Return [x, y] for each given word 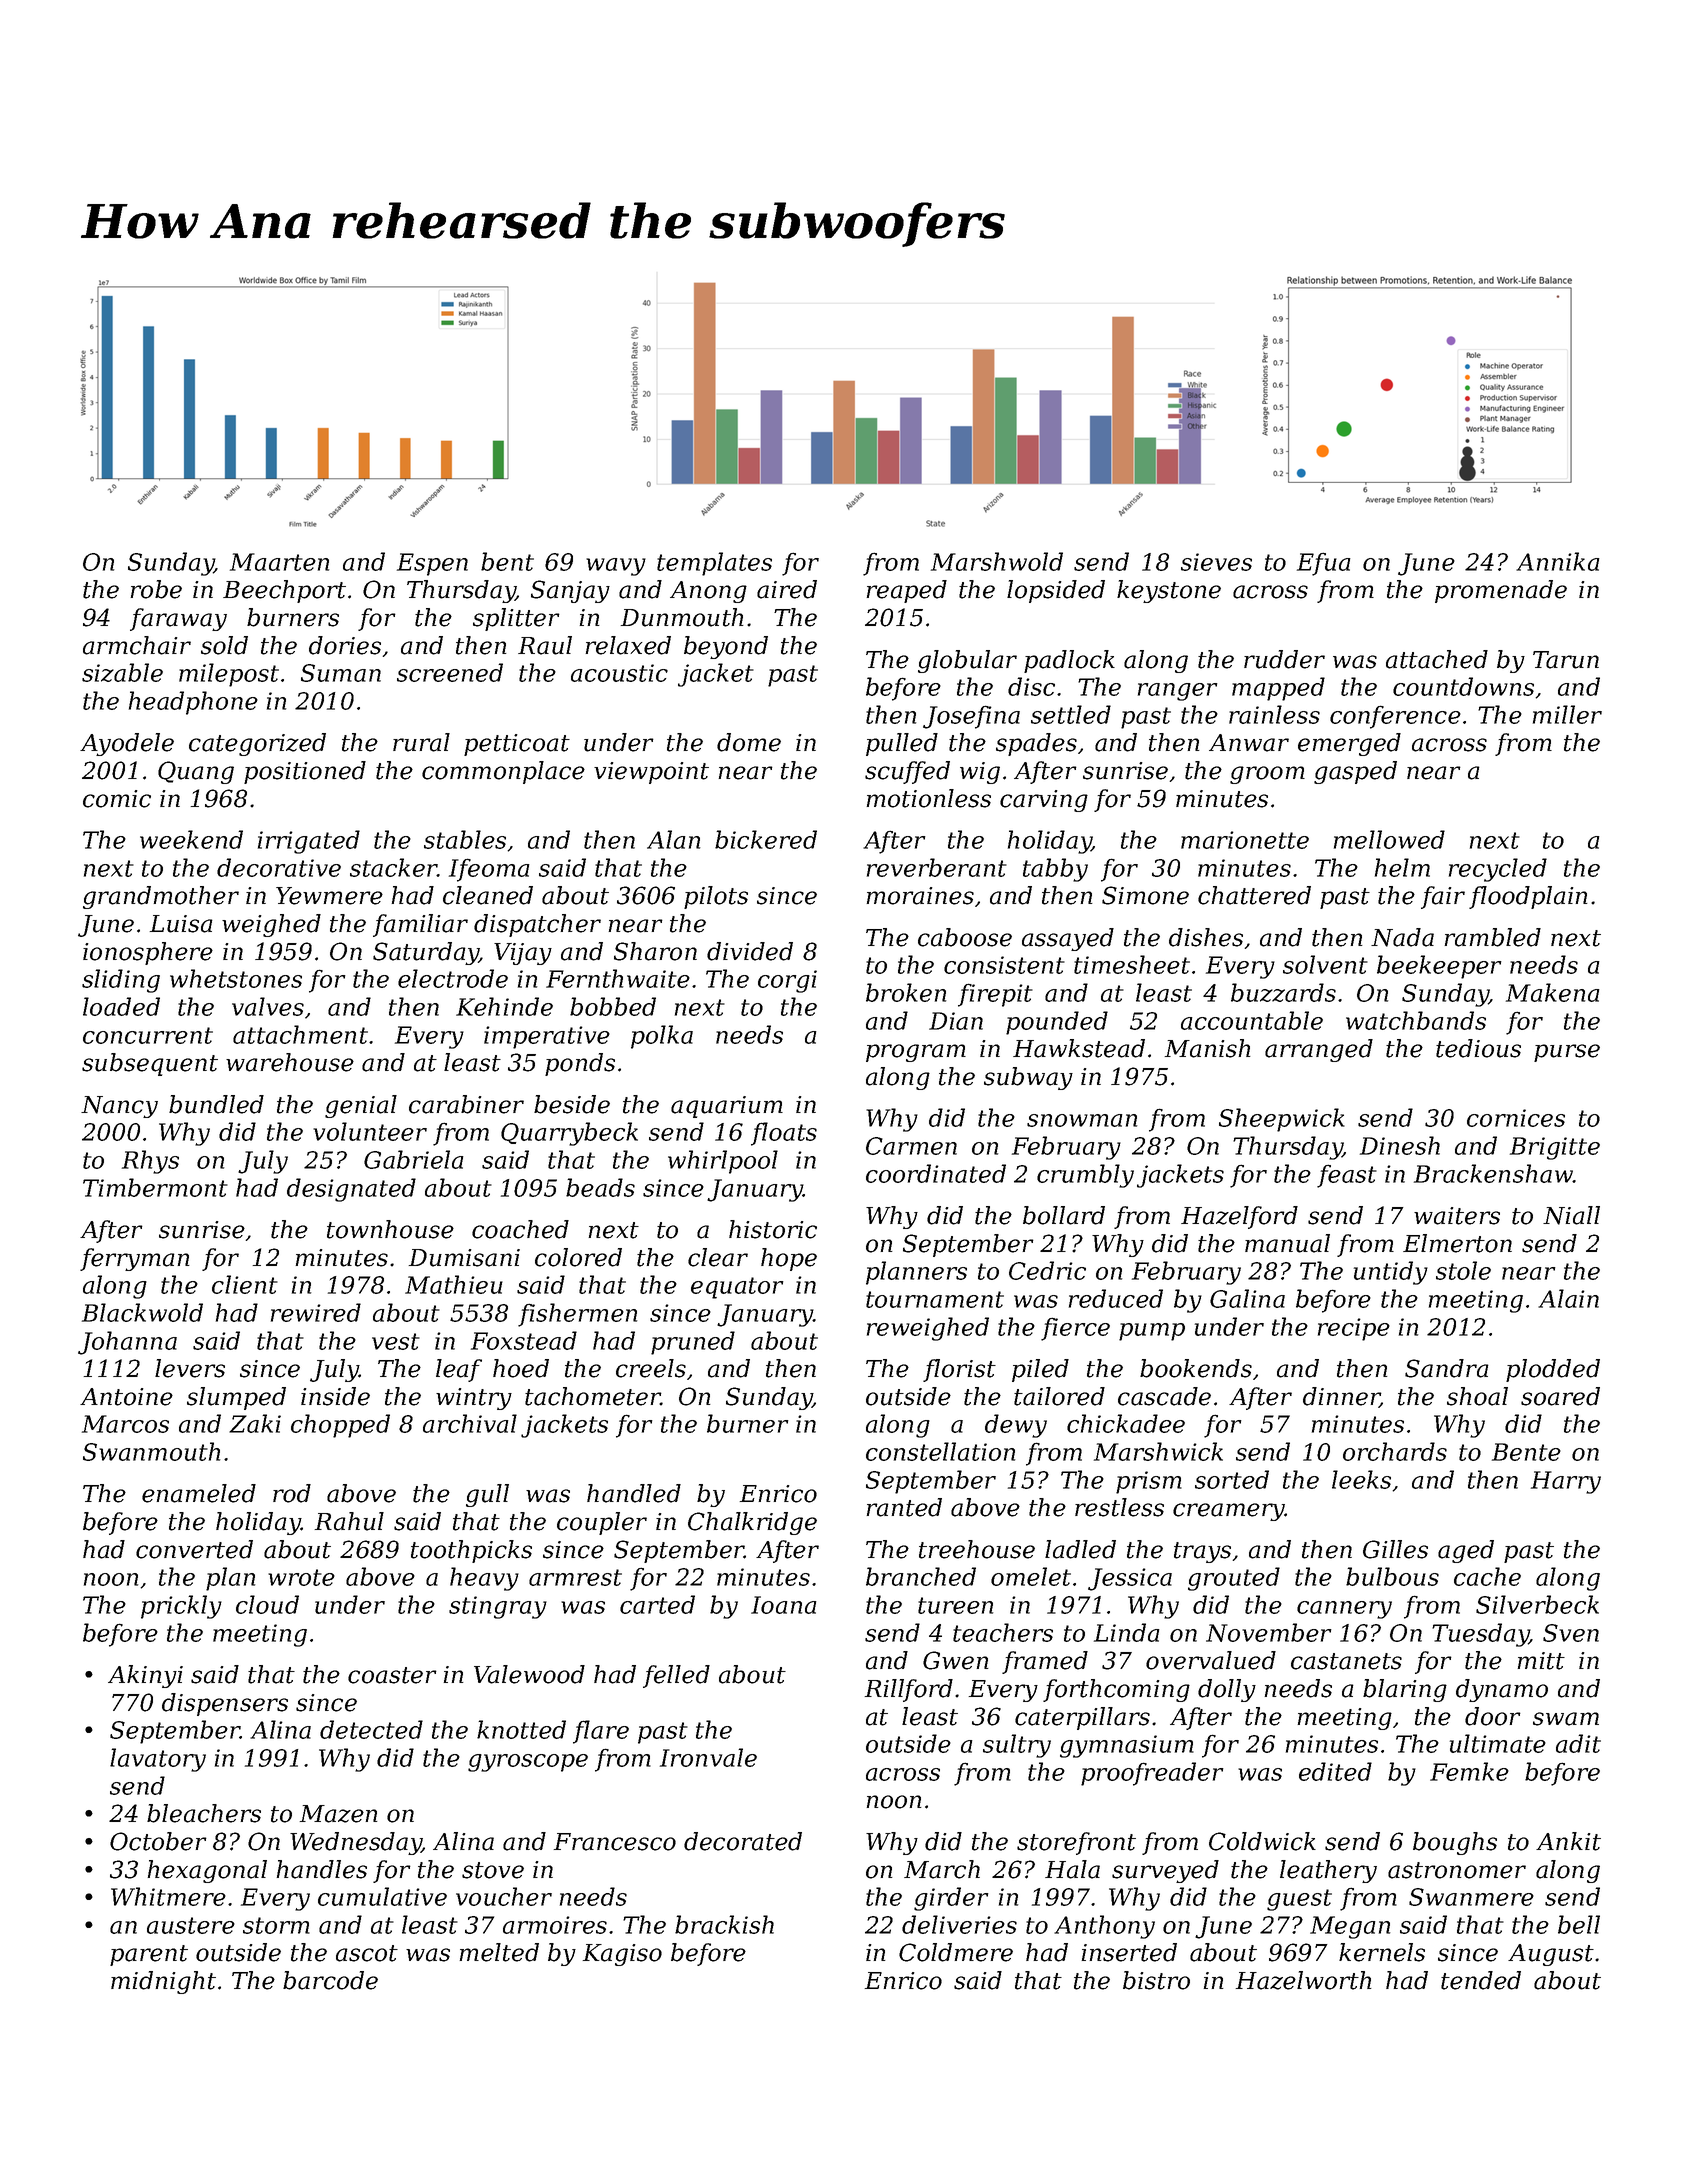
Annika [1558, 561]
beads [600, 1187]
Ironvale [708, 1757]
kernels [1382, 1952]
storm [276, 1925]
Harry [1566, 1482]
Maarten [279, 562]
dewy [1016, 1426]
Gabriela [414, 1159]
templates [714, 564]
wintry [474, 1399]
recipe [1354, 1329]
